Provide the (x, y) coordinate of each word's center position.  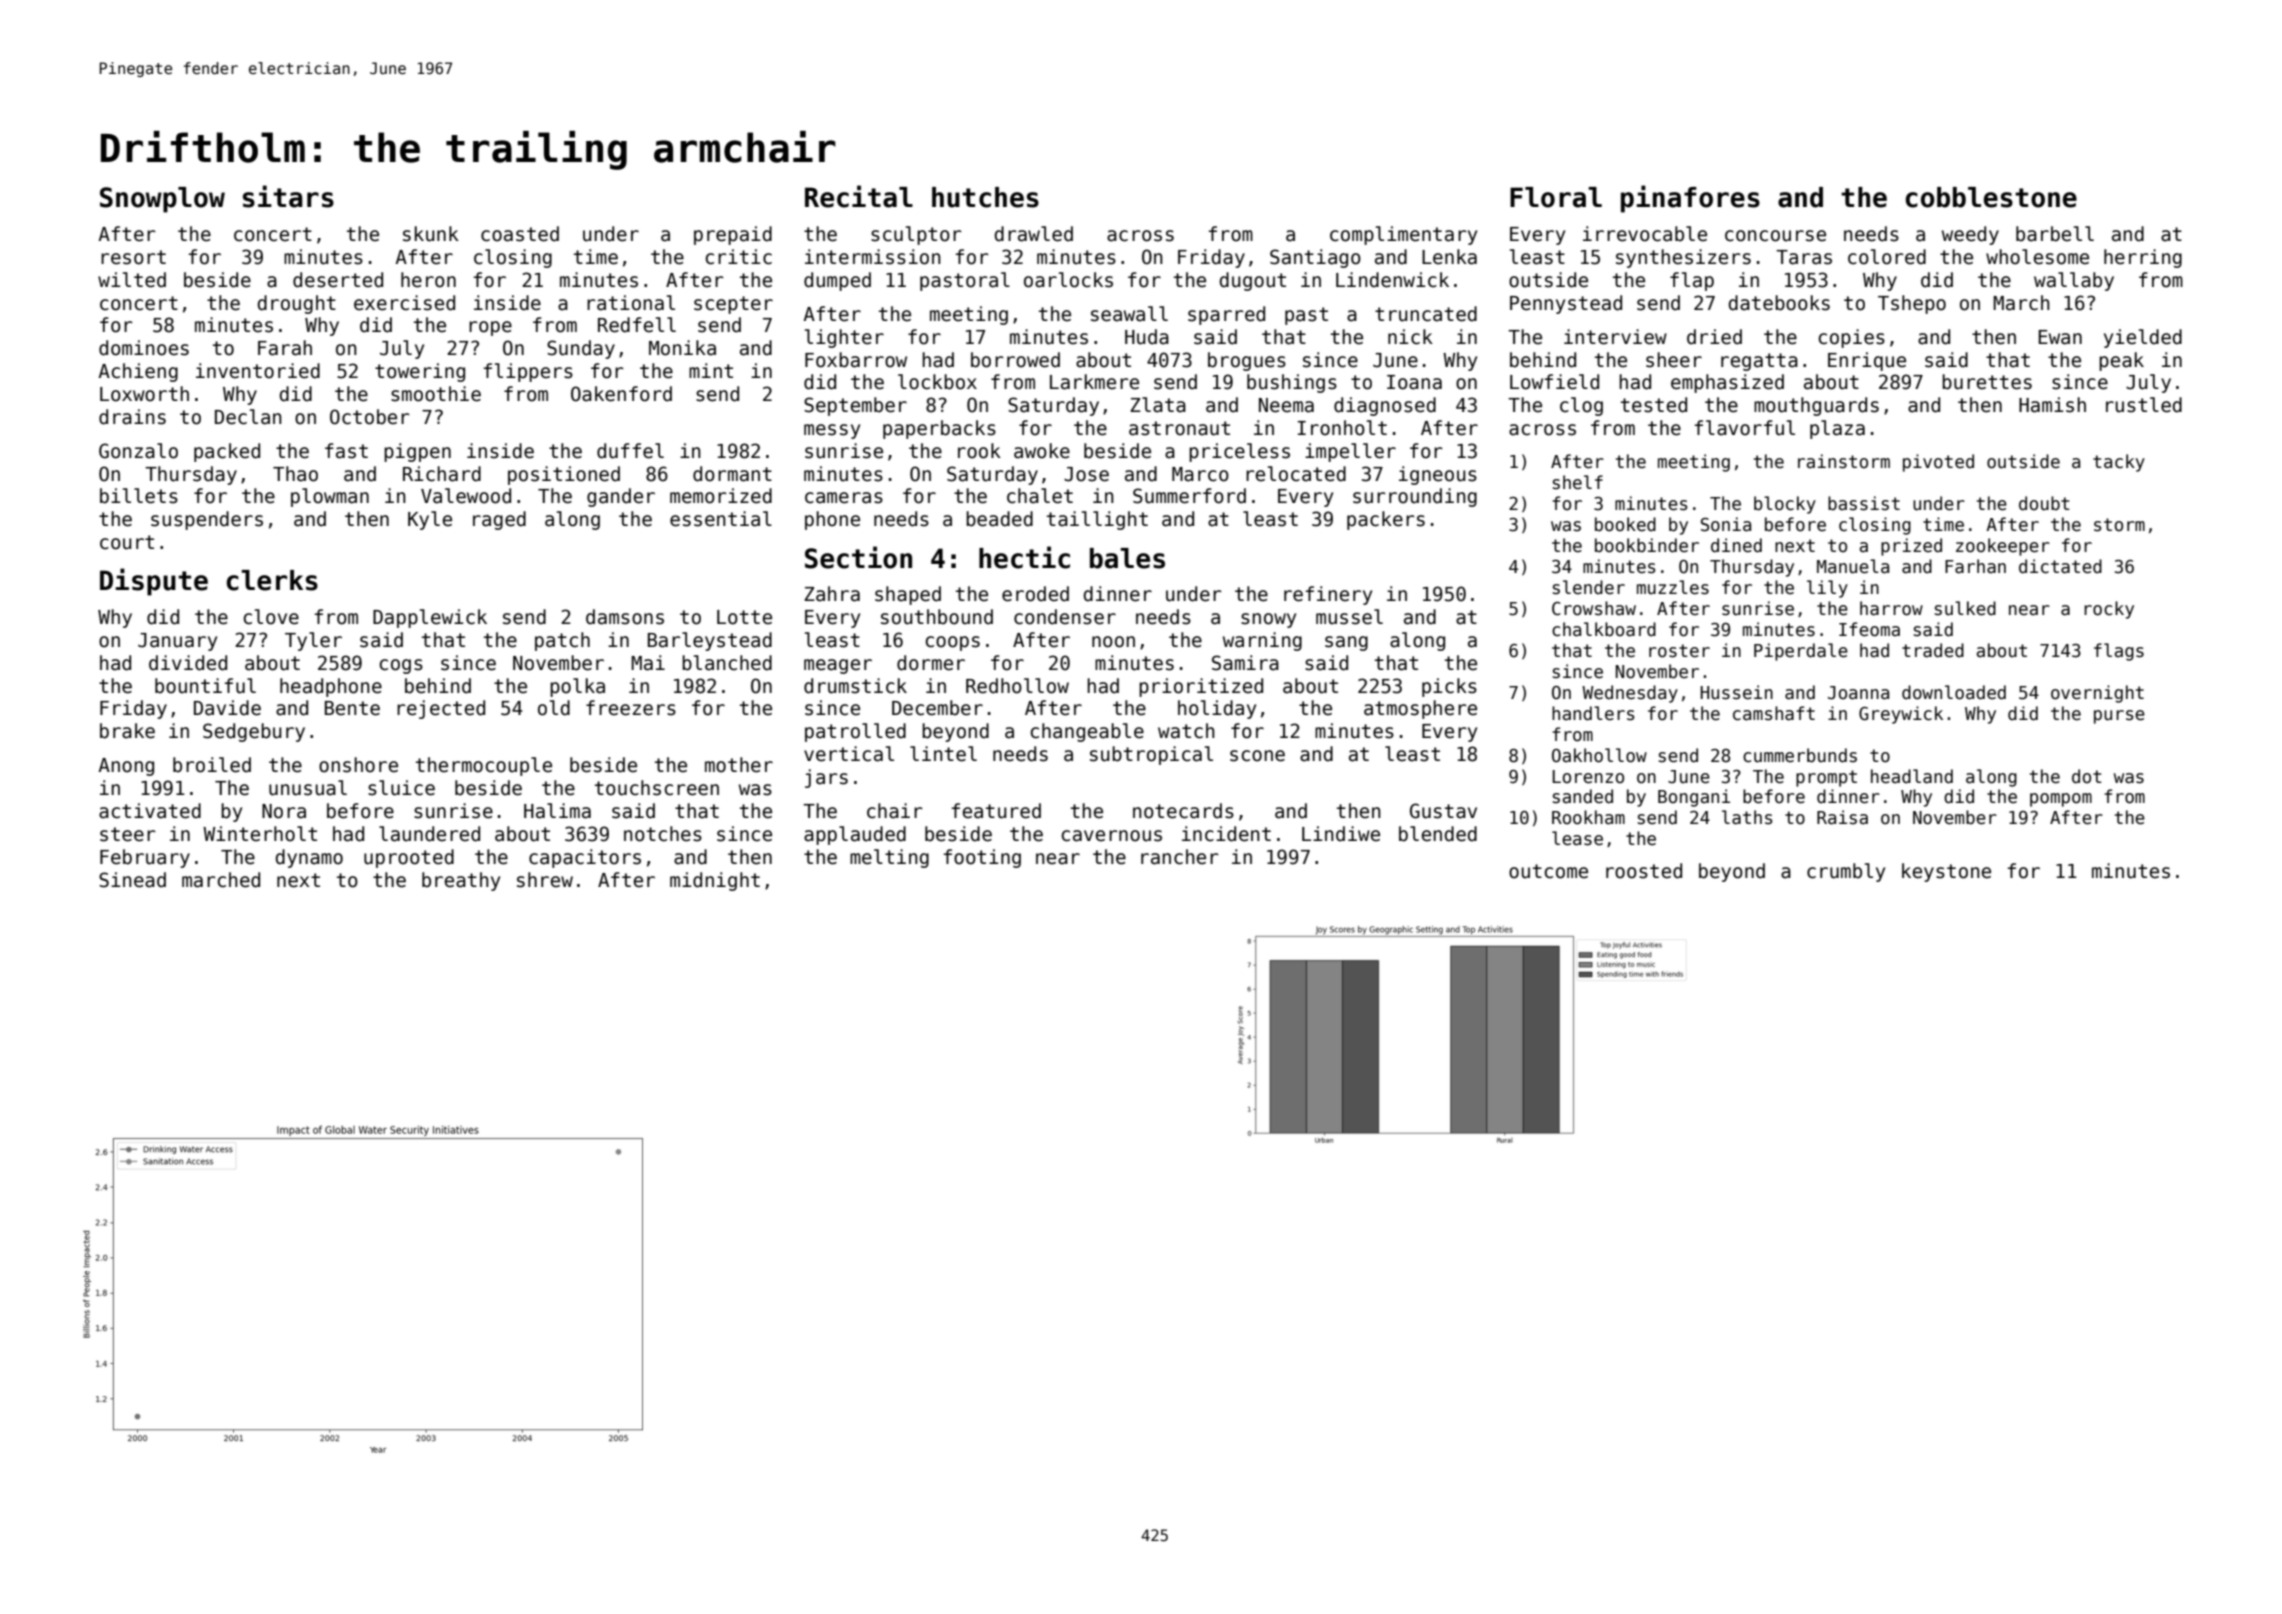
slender (1589, 587)
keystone (1946, 872)
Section (858, 557)
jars (826, 778)
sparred (1226, 315)
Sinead (132, 880)
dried (1714, 337)
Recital (859, 196)
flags (2119, 652)
